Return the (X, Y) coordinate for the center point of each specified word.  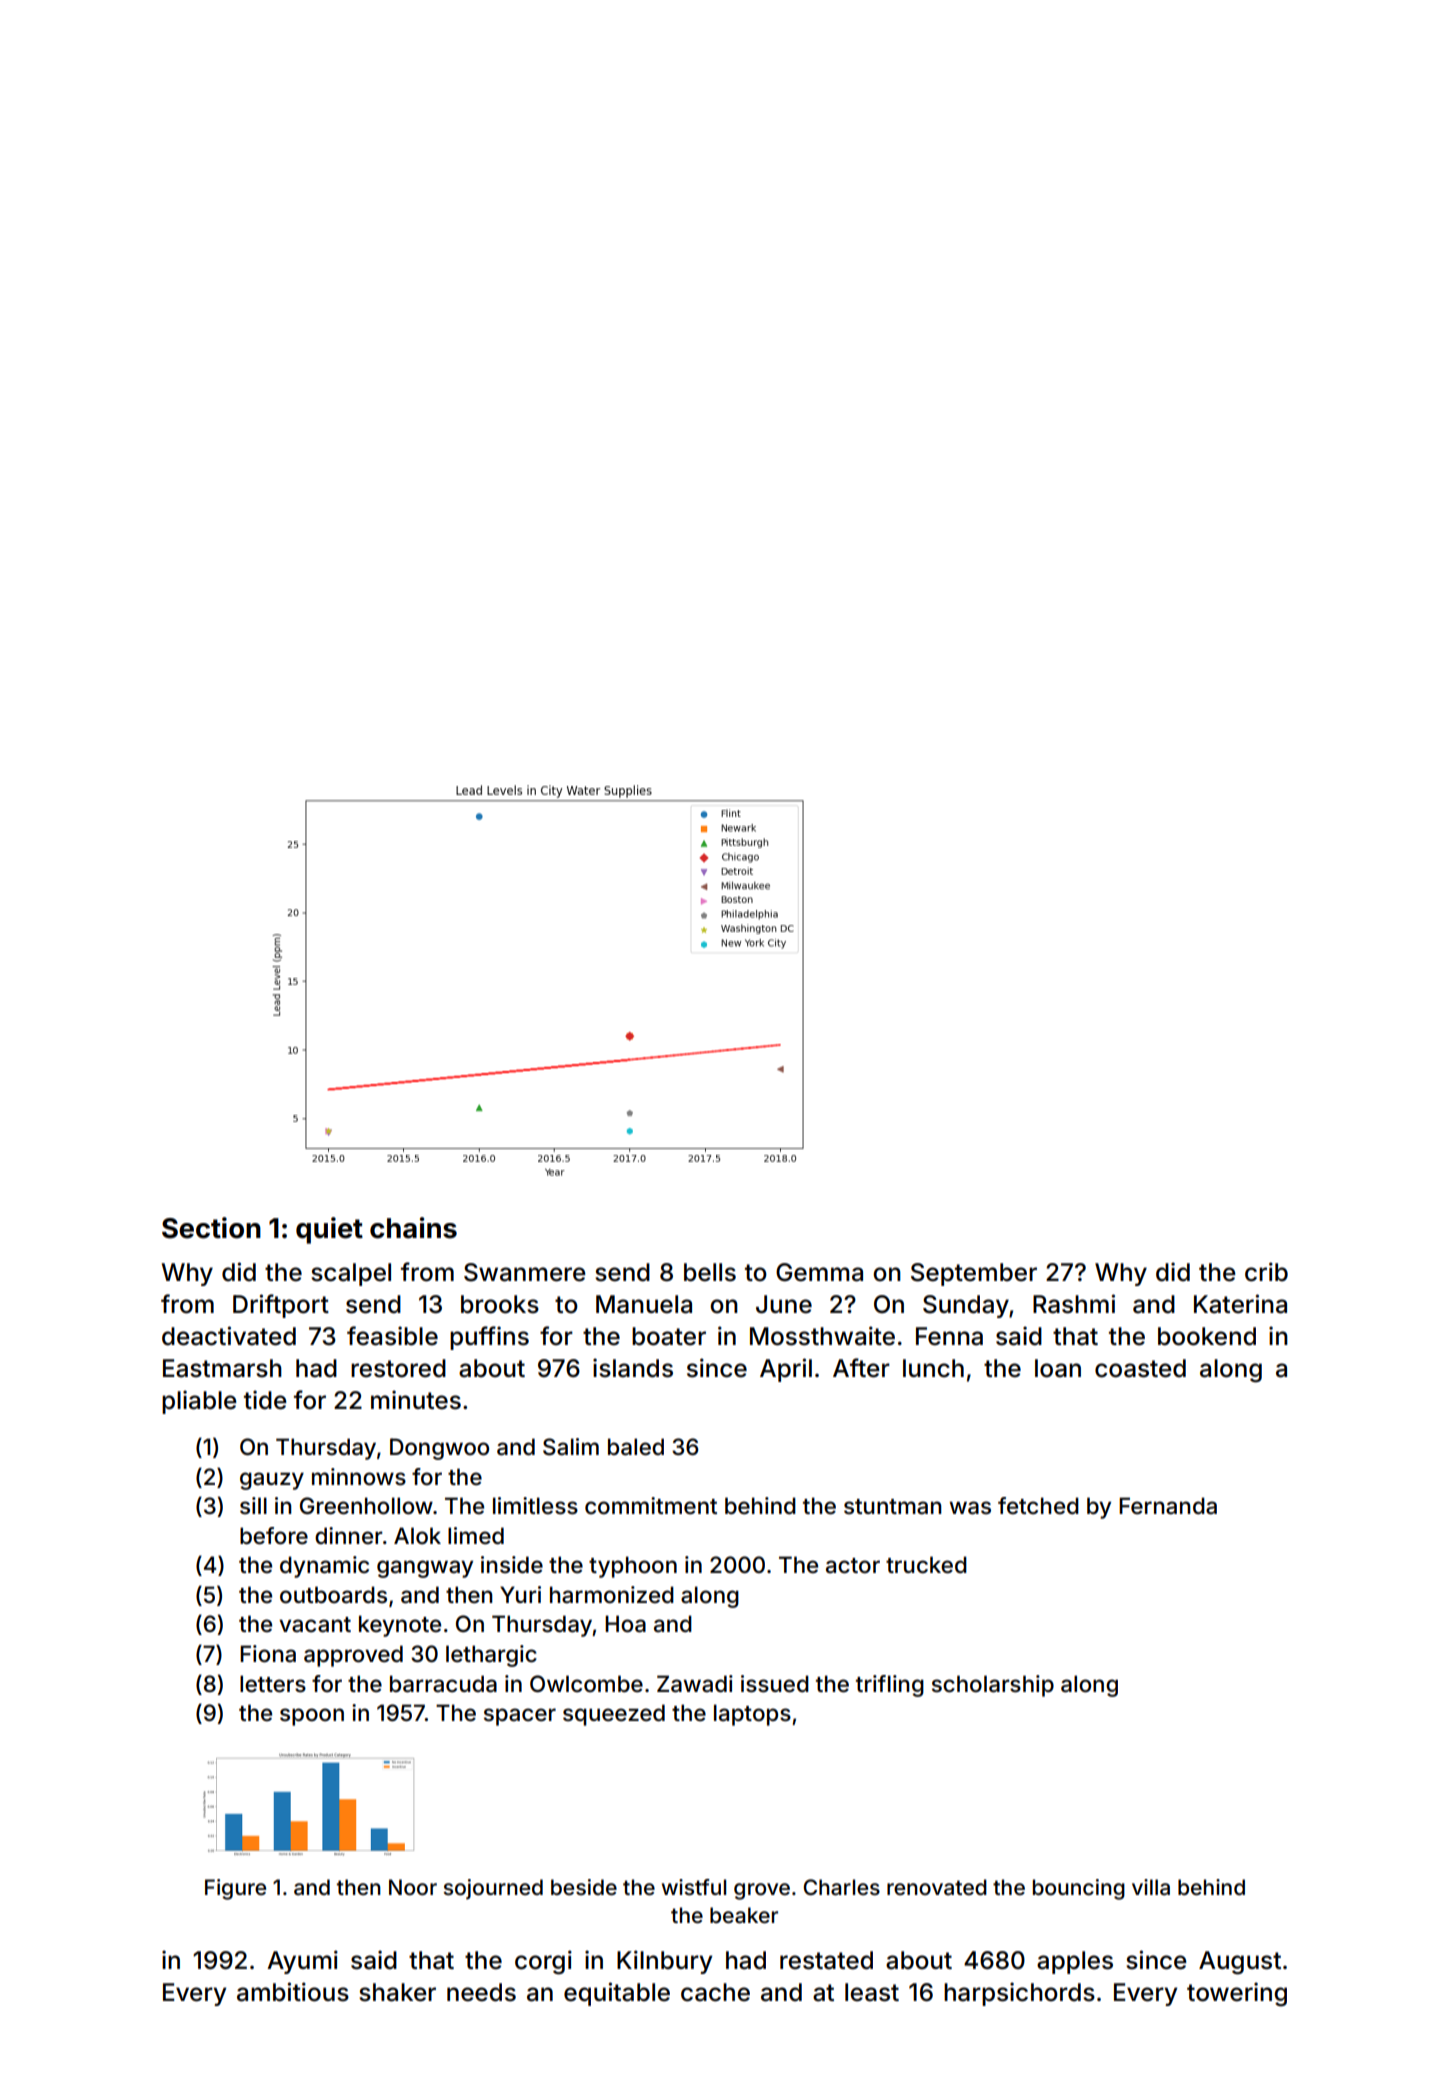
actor (853, 1566)
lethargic (491, 1656)
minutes (416, 1400)
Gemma (819, 1272)
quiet (329, 1230)
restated (826, 1960)
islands (633, 1368)
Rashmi (1074, 1304)
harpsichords (1019, 1994)
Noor (413, 1887)
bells (710, 1272)
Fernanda (1168, 1506)
